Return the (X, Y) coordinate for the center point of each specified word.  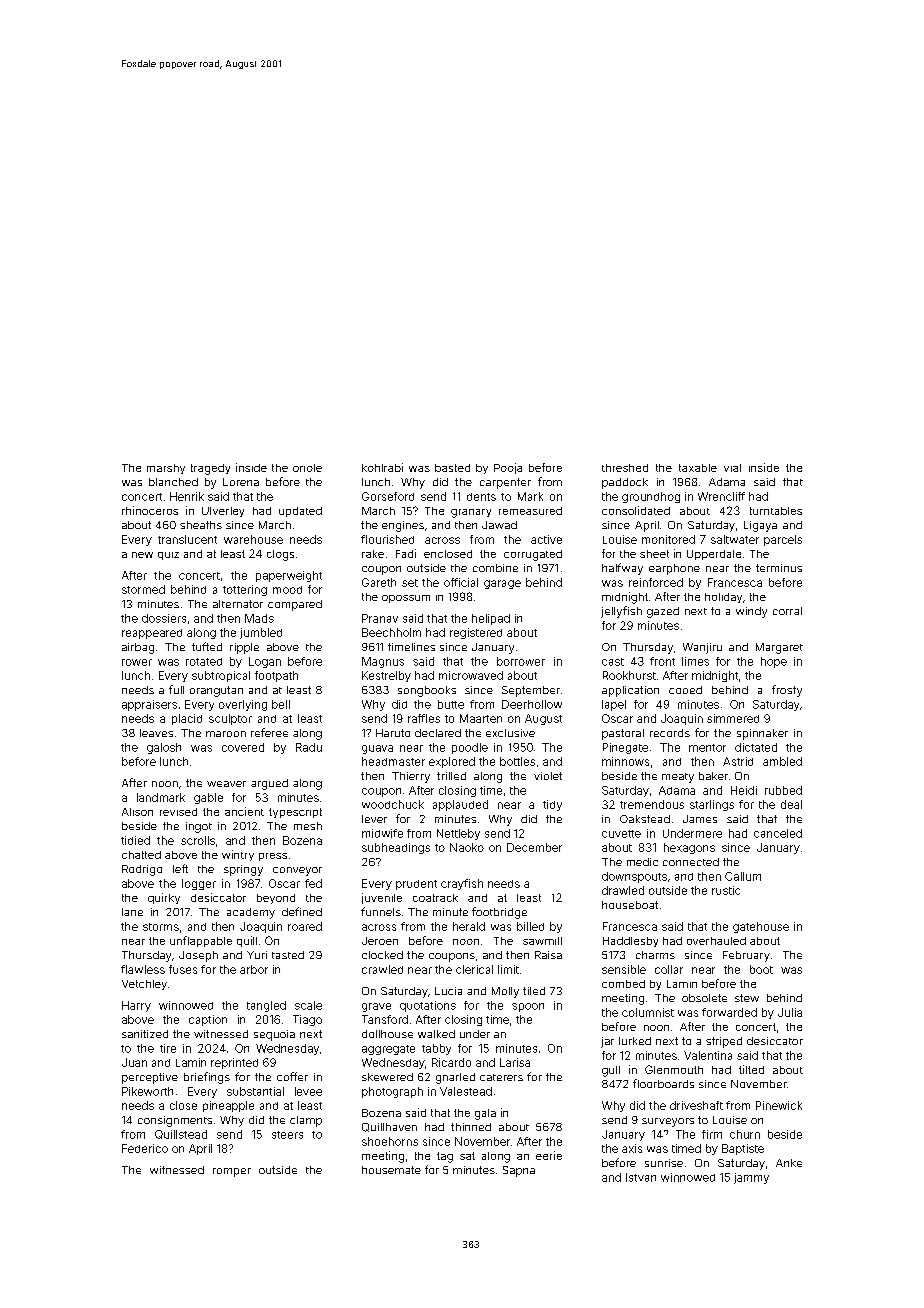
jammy (751, 1178)
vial (732, 468)
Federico (145, 1148)
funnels (381, 911)
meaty (678, 778)
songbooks (427, 691)
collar (669, 969)
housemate (391, 1170)
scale (308, 1005)
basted (452, 468)
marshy (166, 469)
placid (187, 719)
